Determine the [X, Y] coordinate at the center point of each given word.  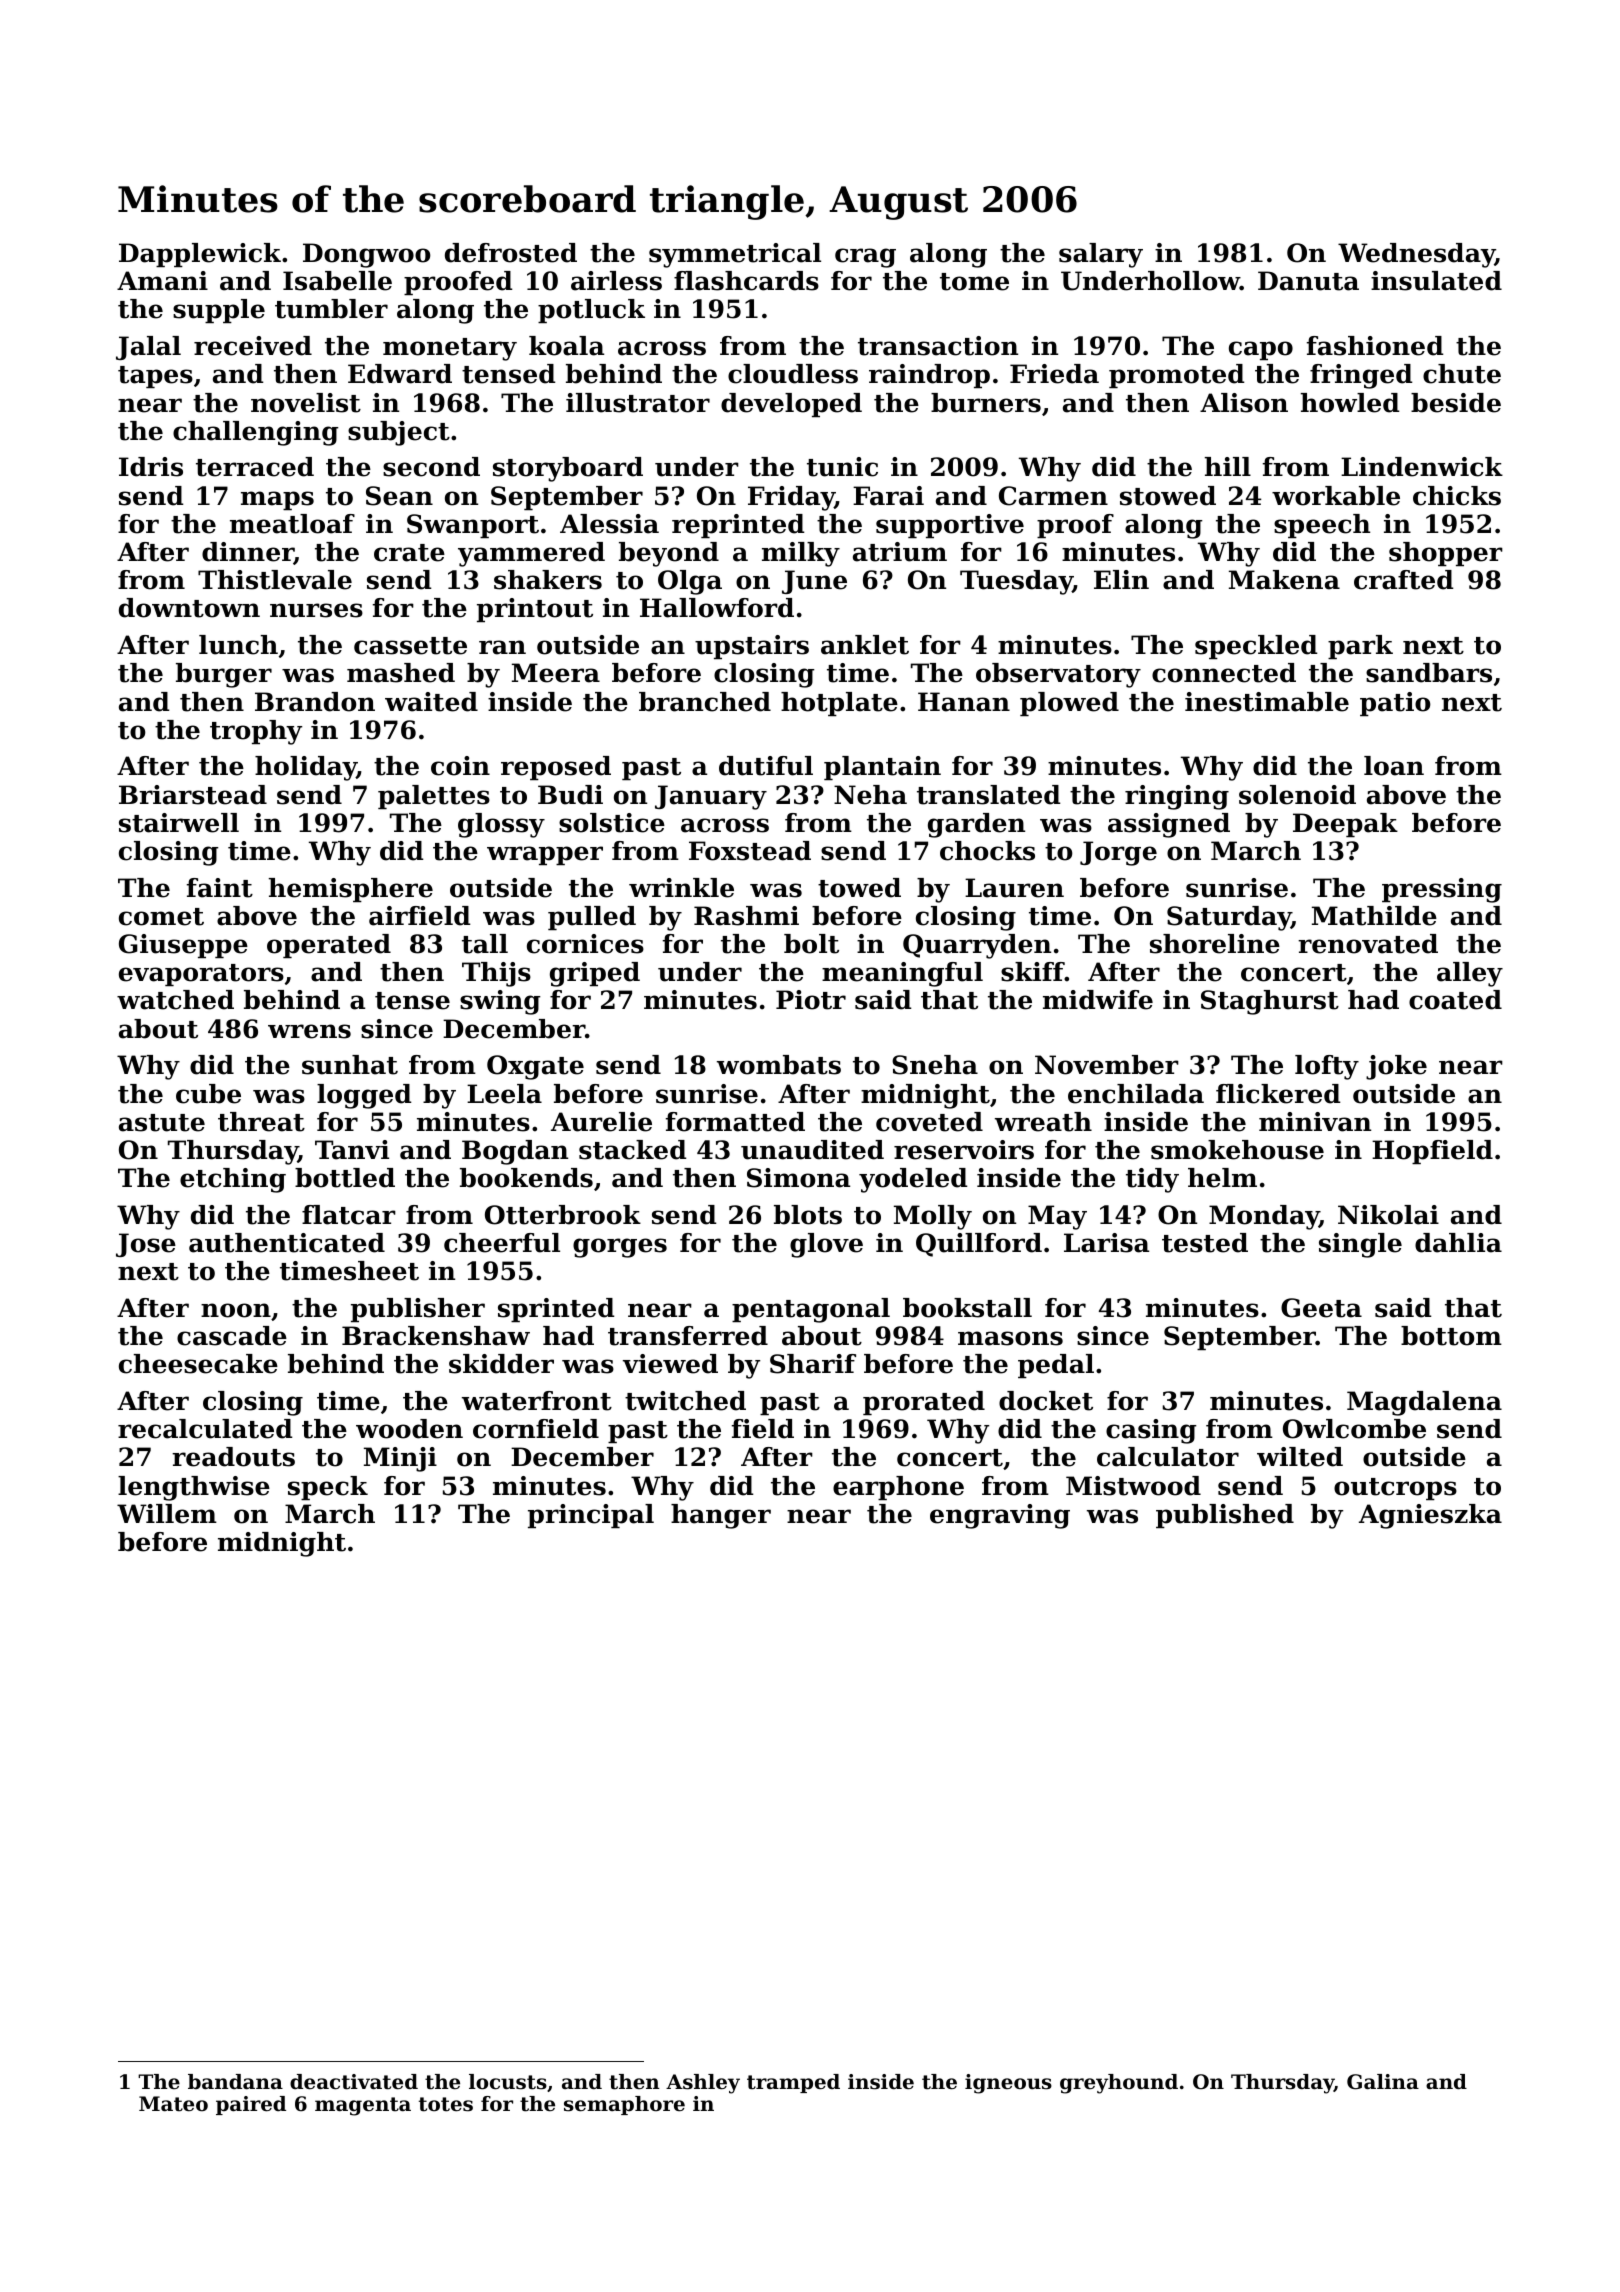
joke [1396, 1067]
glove [826, 1245]
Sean [399, 496]
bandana [235, 2082]
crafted [1404, 580]
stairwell [179, 823]
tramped [793, 2083]
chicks [1457, 496]
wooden [409, 1429]
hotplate [839, 704]
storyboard [568, 469]
